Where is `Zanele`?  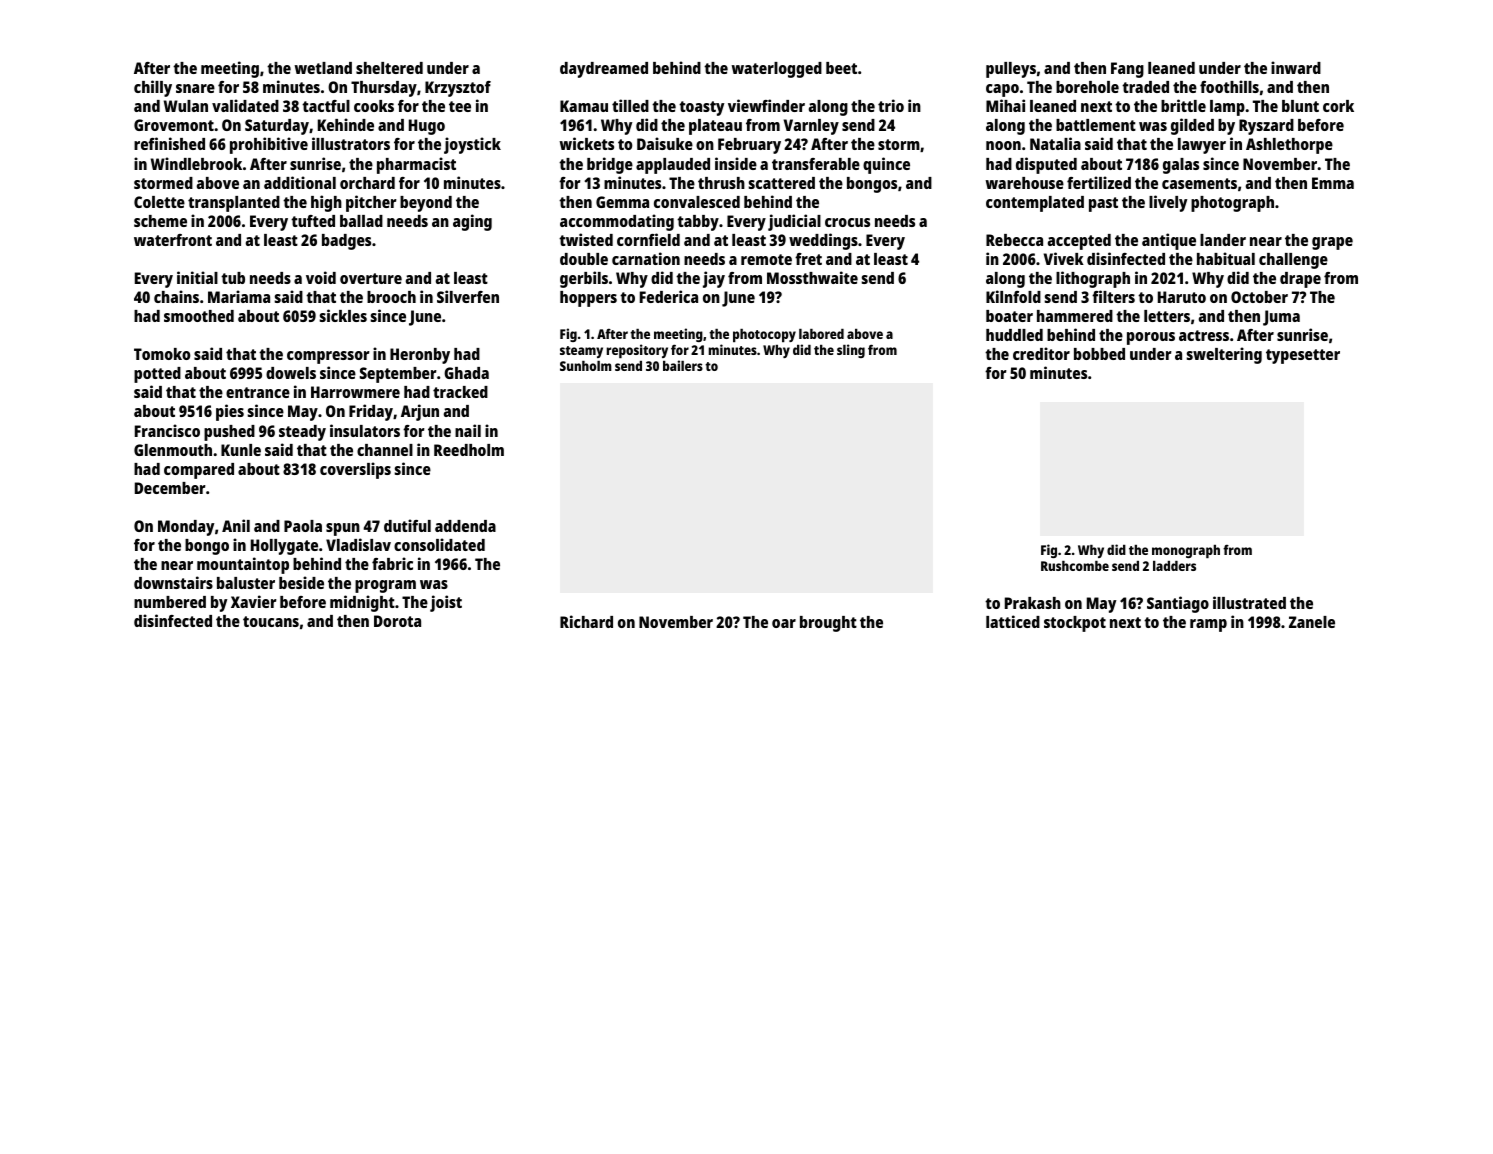
Zanele is located at coordinates (1312, 622).
